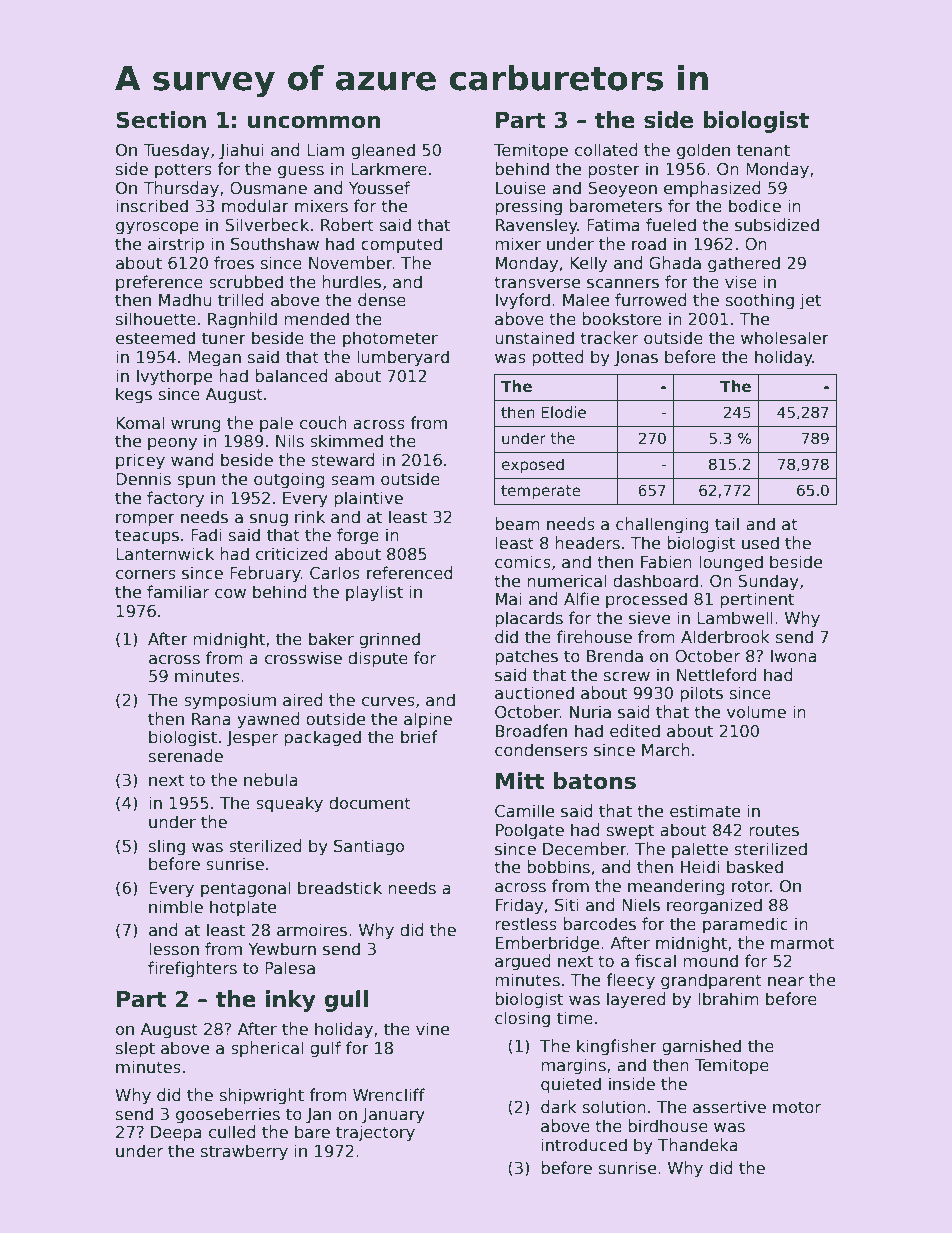 The image size is (952, 1233). Describe the element at coordinates (698, 1145) in the image. I see `Thandeka` at that location.
